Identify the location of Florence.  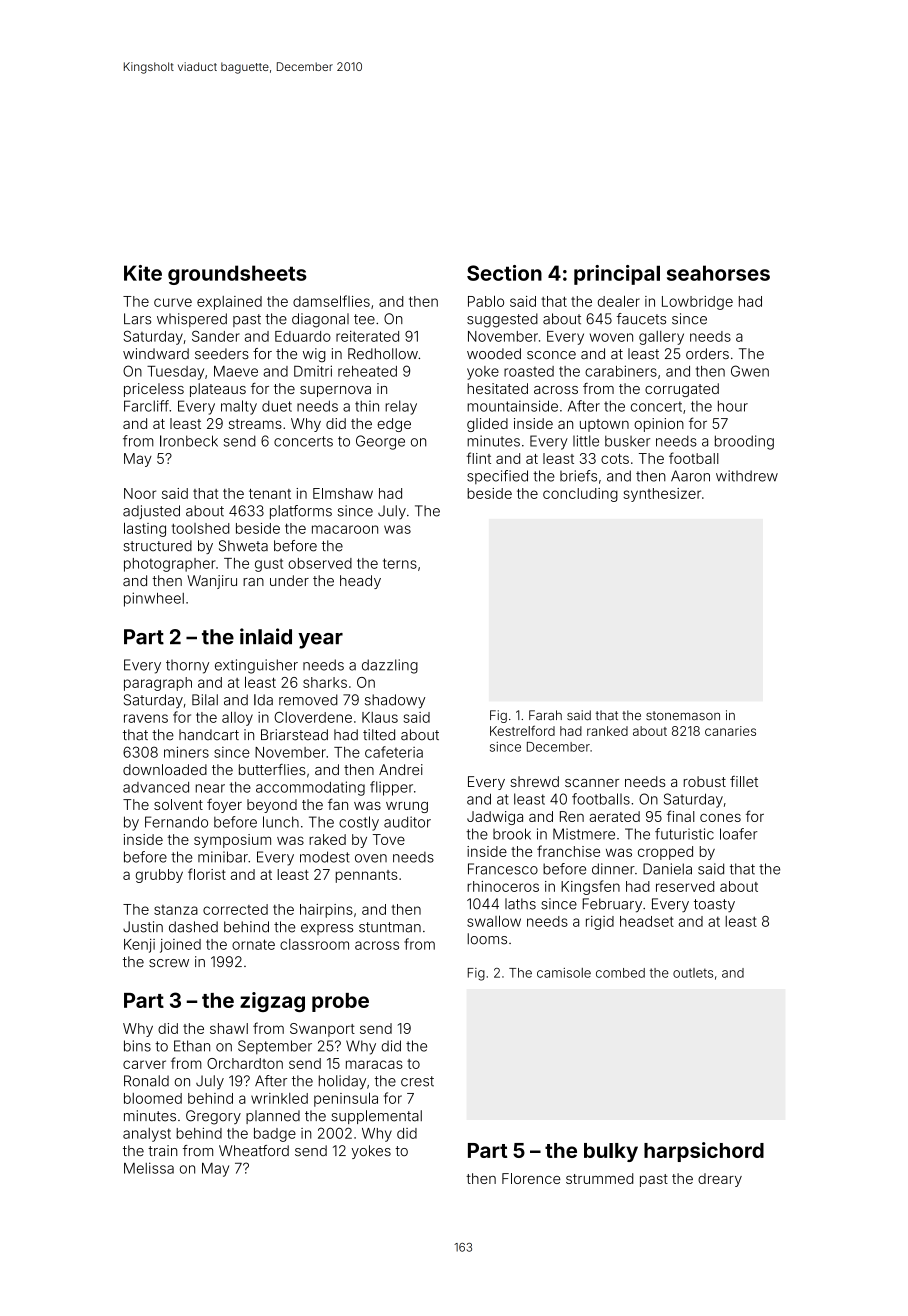
(531, 1178).
